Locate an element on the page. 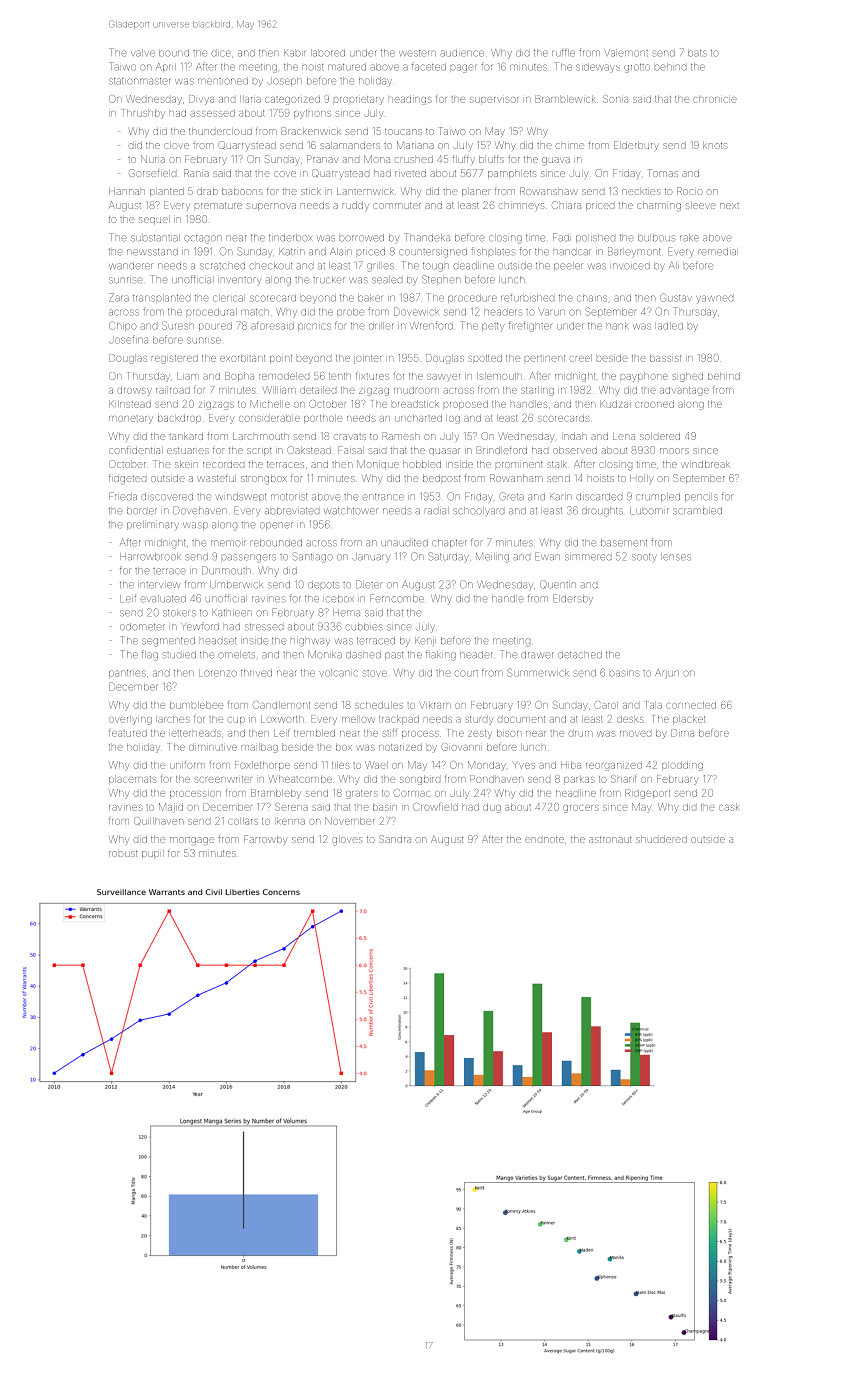 The image size is (849, 1400). handcar is located at coordinates (573, 252).
